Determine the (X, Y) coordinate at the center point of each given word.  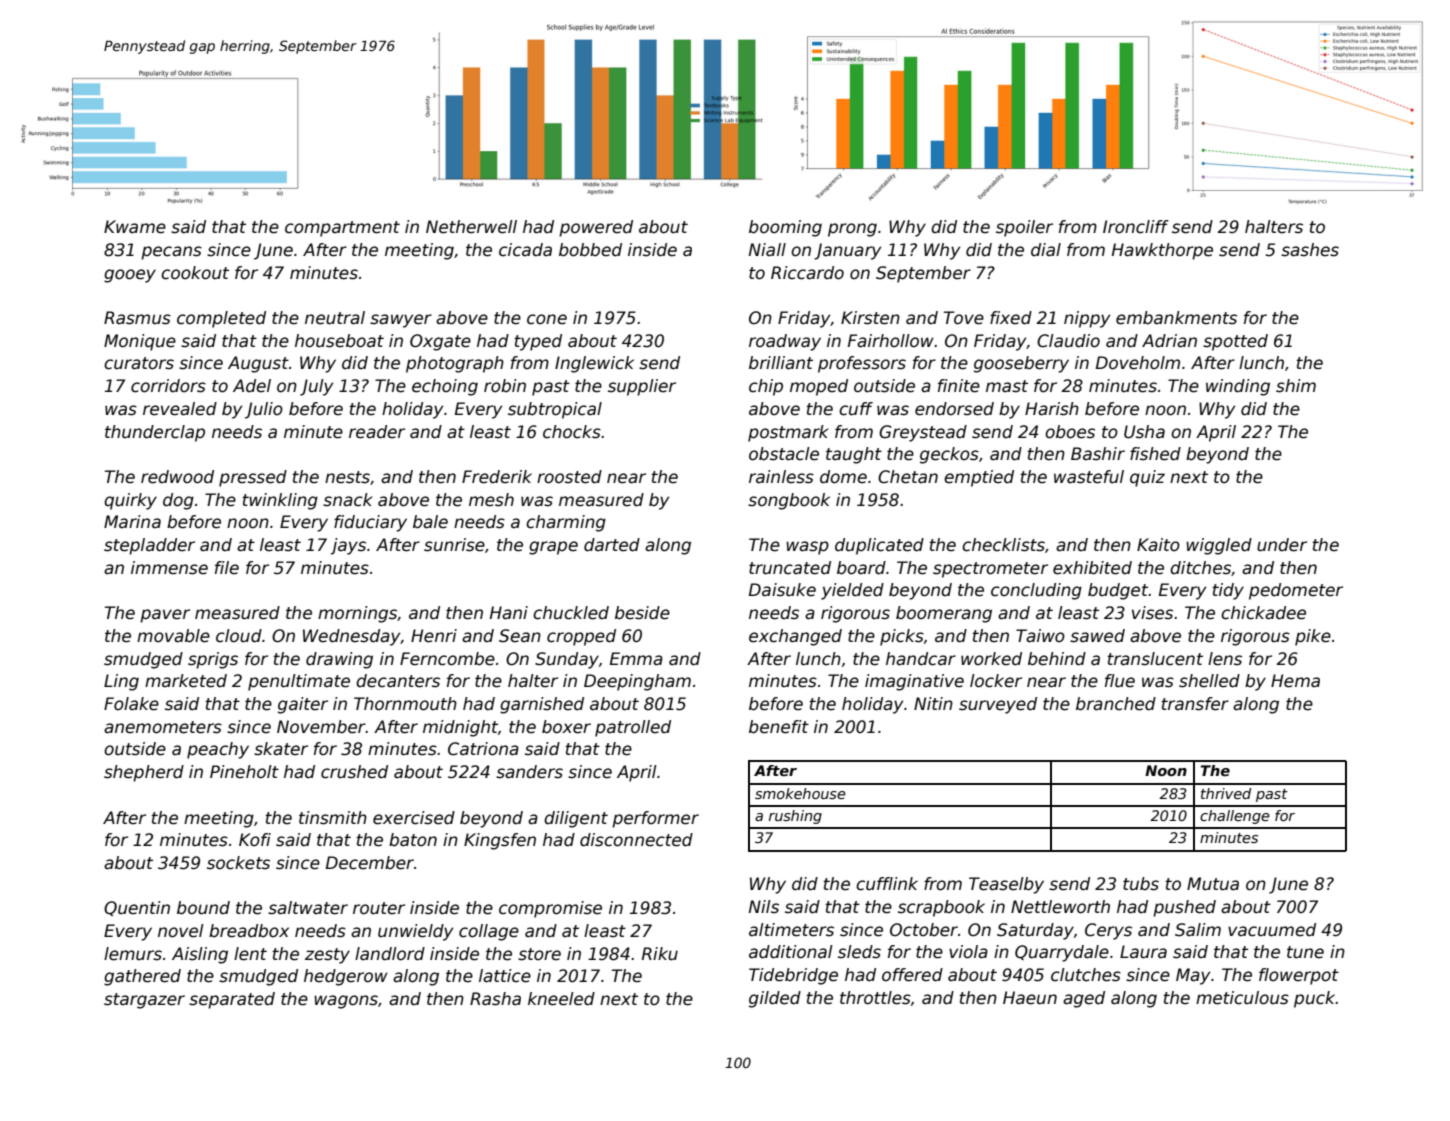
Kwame (135, 227)
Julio (264, 410)
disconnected (636, 840)
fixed (1011, 318)
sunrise (454, 545)
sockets (238, 863)
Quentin (137, 908)
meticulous (1242, 998)
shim (1296, 386)
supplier (642, 387)
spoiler (1024, 228)
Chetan (908, 477)
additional (791, 952)
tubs (1141, 884)
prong (852, 230)
